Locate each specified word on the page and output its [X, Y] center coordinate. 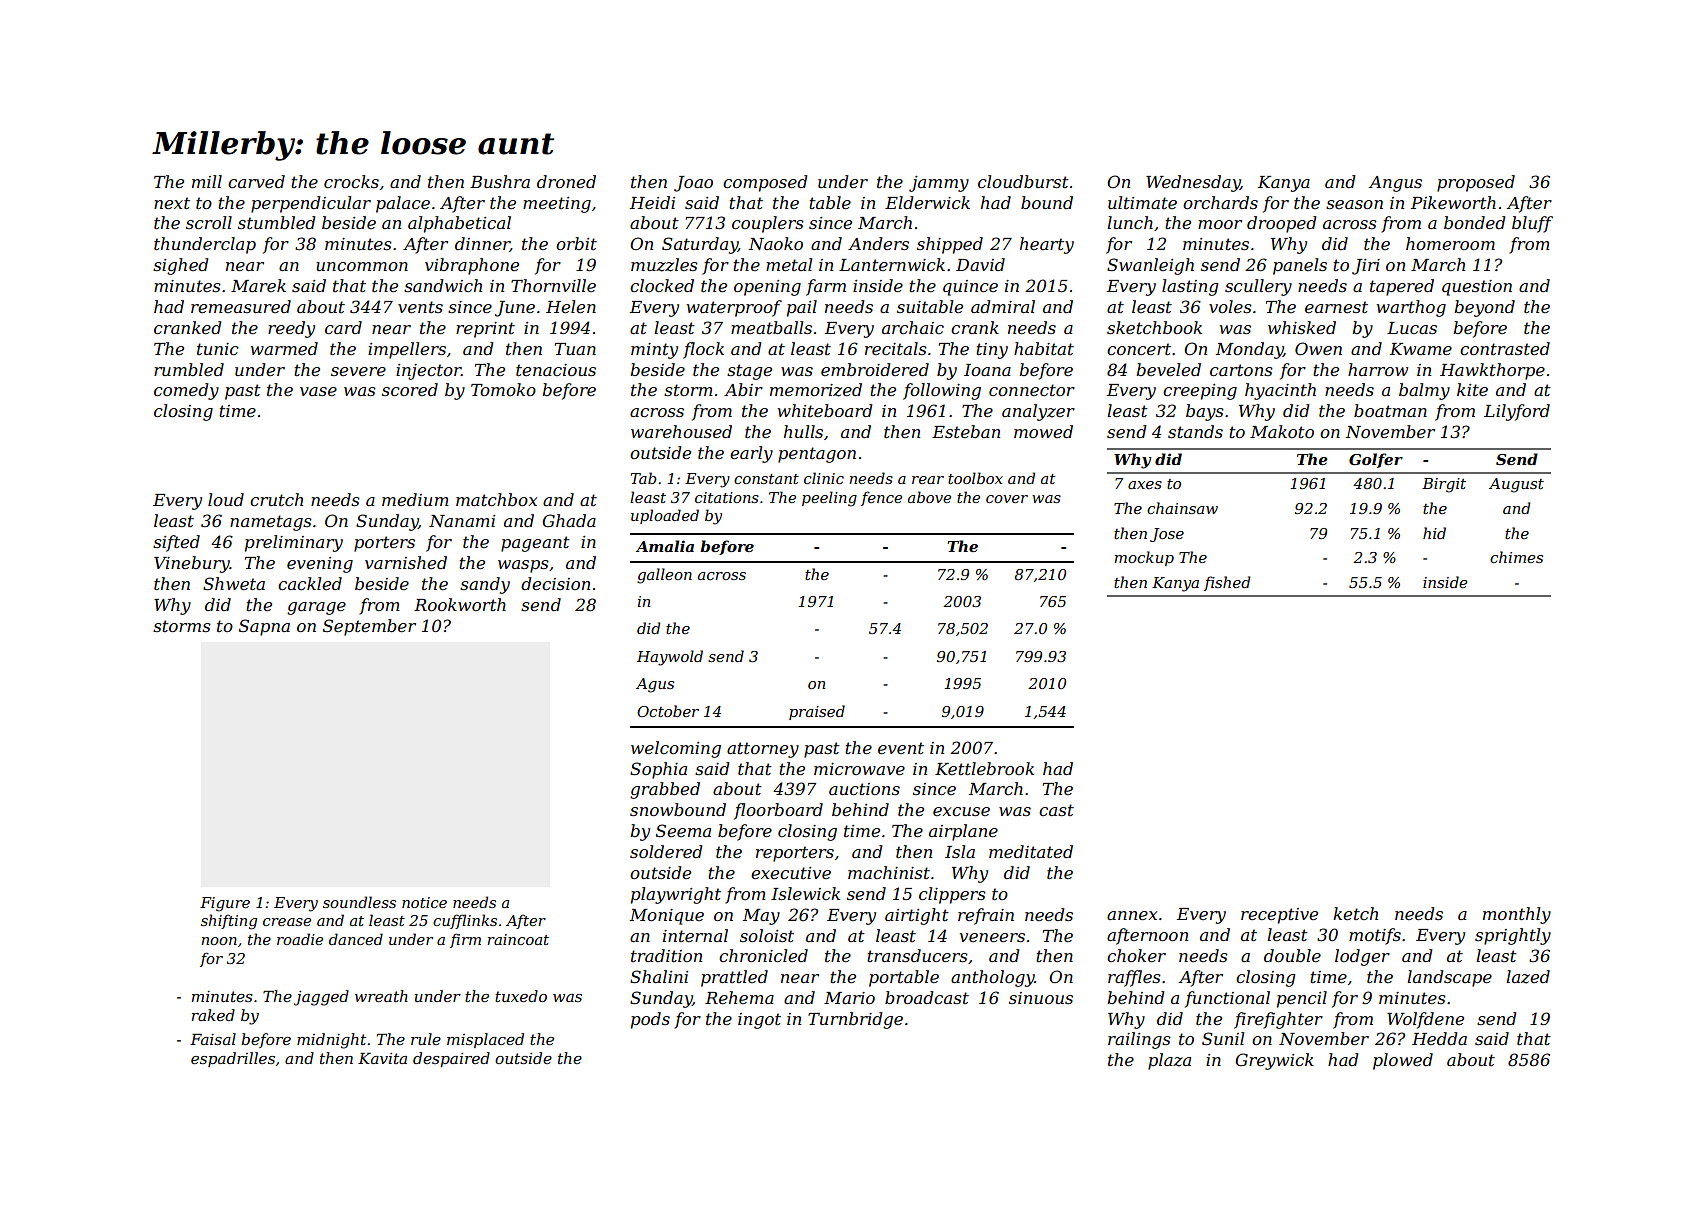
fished [1227, 583]
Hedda [1439, 1038]
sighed [180, 266]
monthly [1517, 915]
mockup [1144, 558]
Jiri [1366, 267]
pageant [535, 544]
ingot [759, 1021]
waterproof [734, 308]
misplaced [485, 1040]
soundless [359, 902]
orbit [576, 243]
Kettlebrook [984, 768]
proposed [1476, 183]
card [343, 327]
